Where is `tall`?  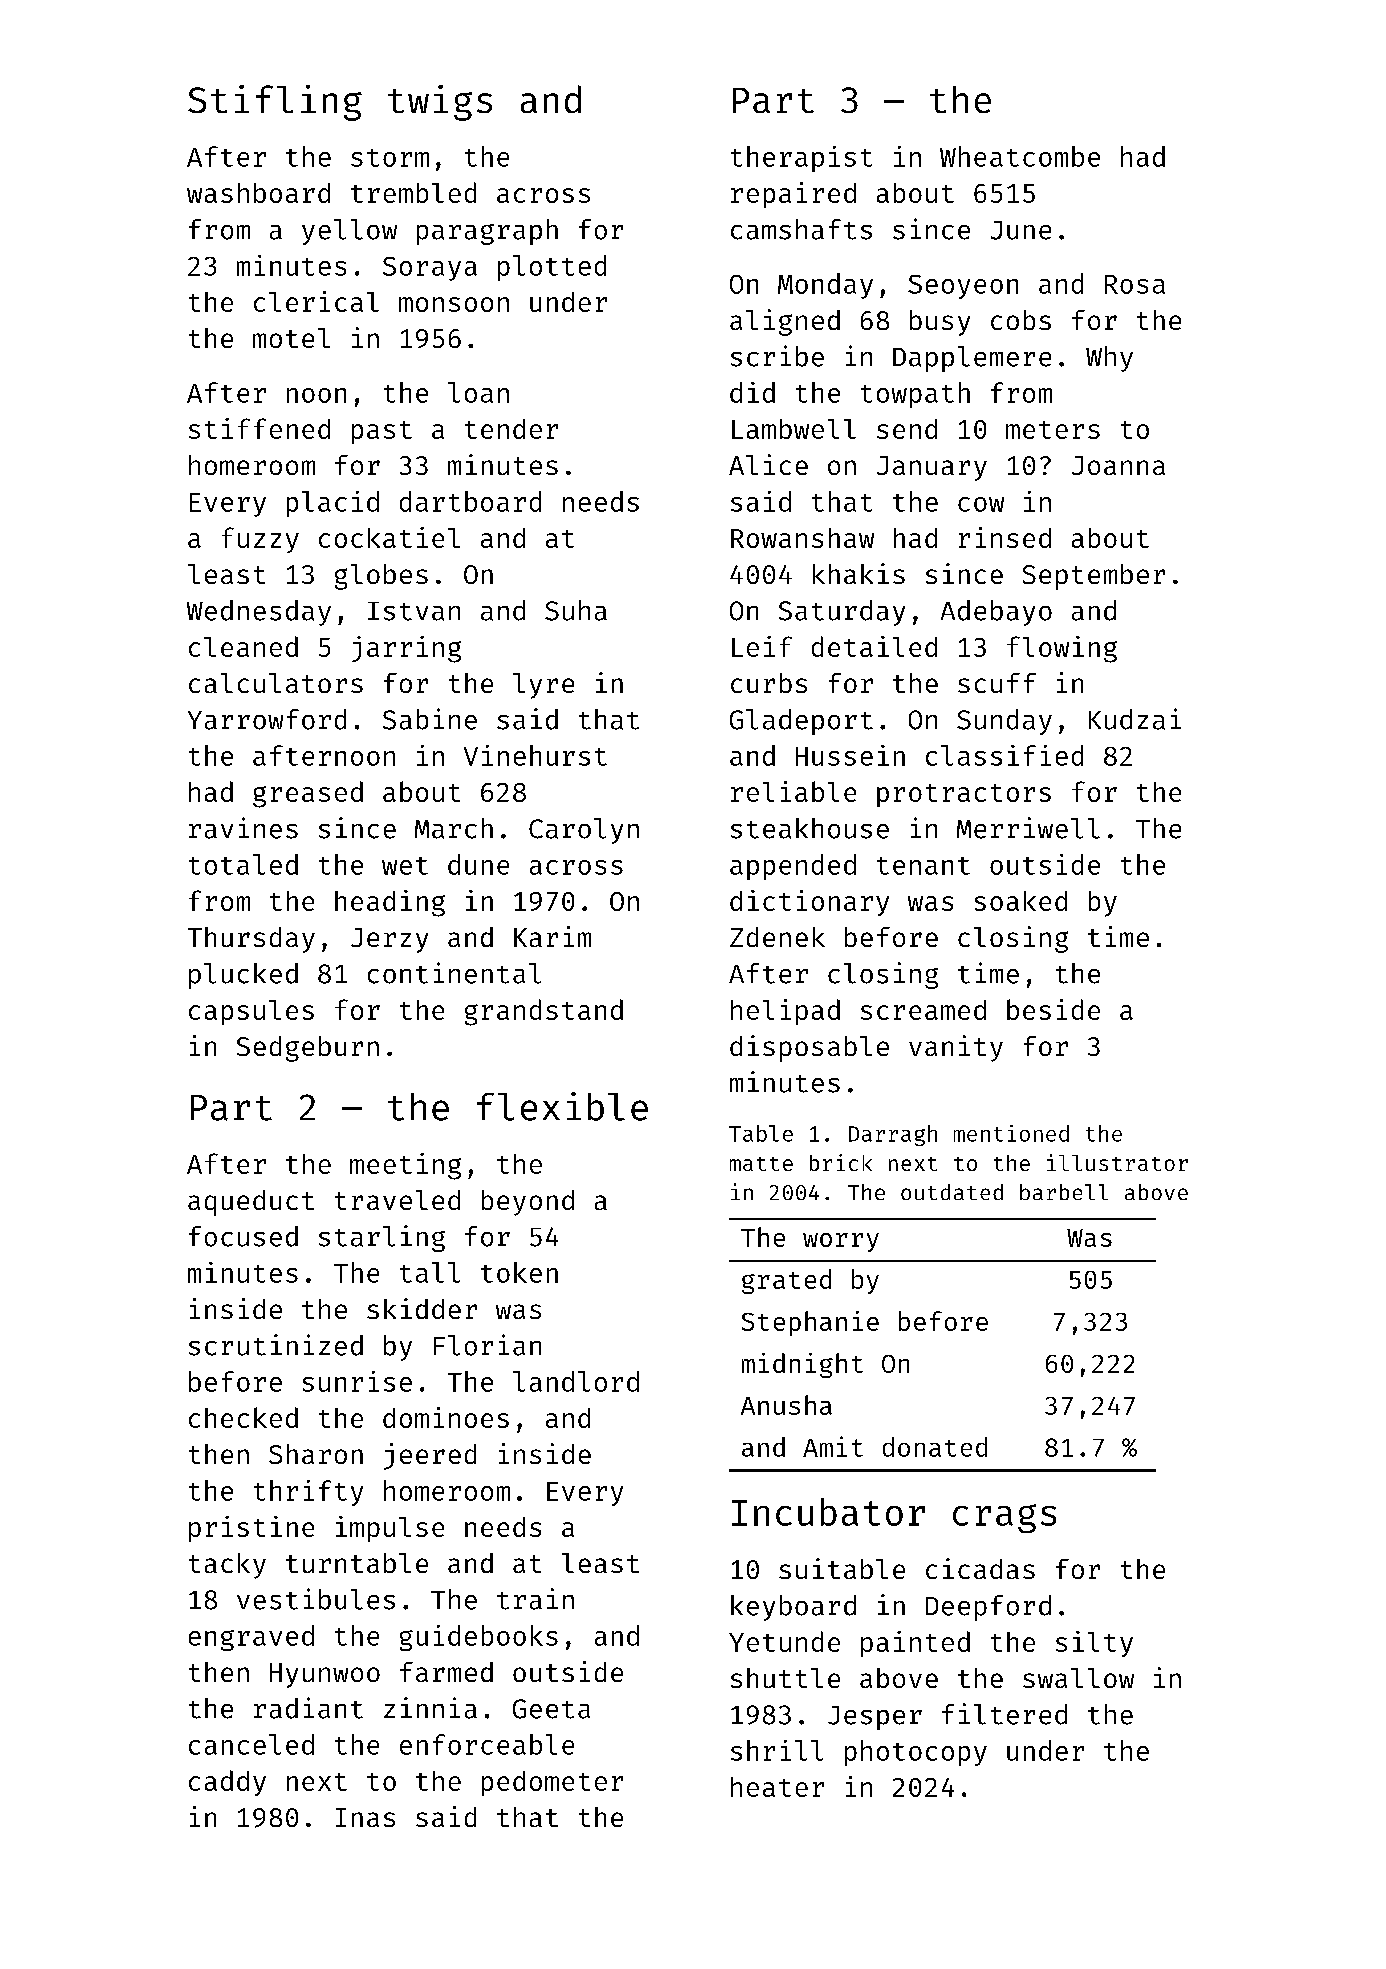
tall is located at coordinates (430, 1272).
